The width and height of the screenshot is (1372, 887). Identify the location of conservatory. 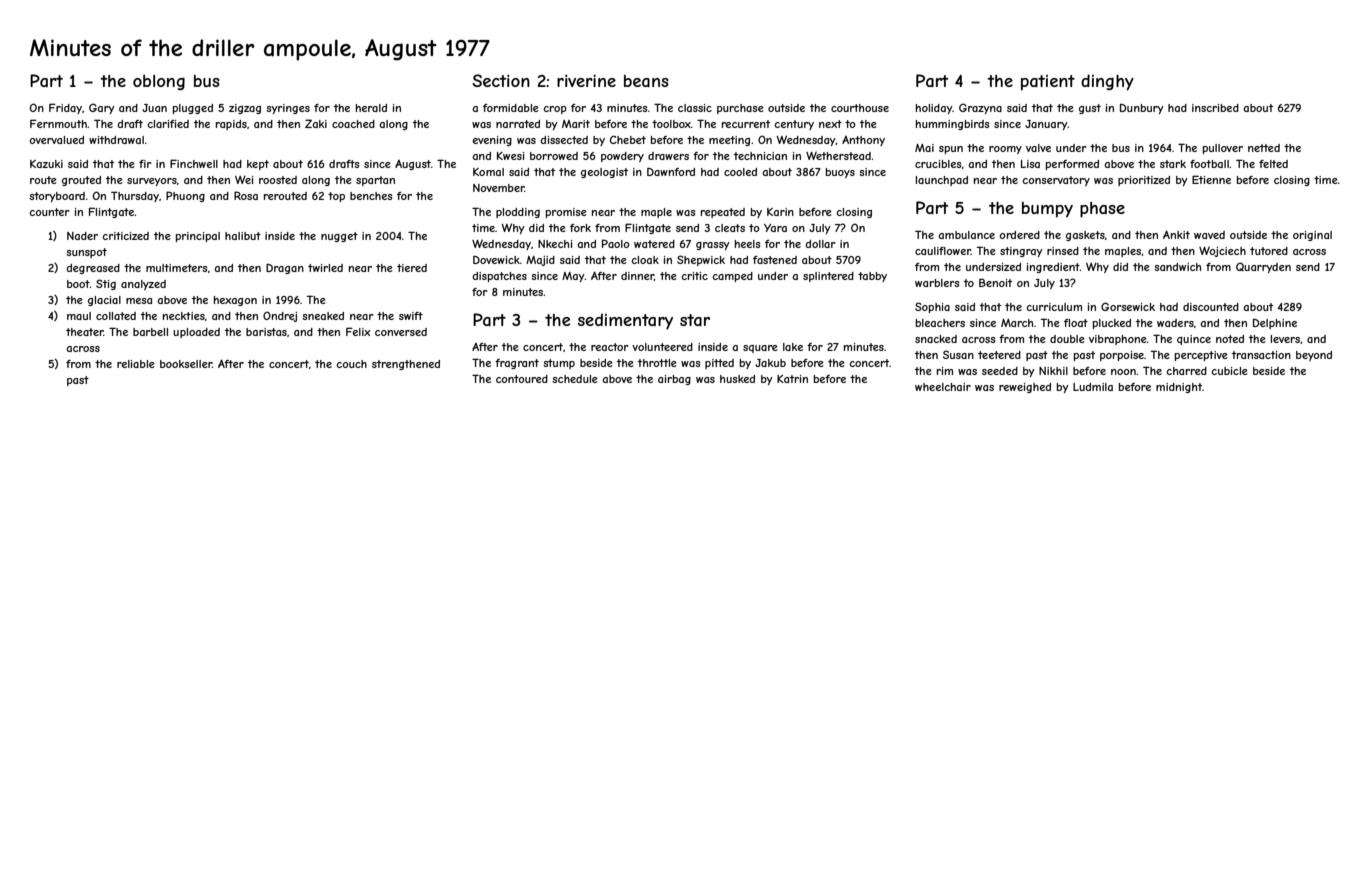
(1056, 181).
